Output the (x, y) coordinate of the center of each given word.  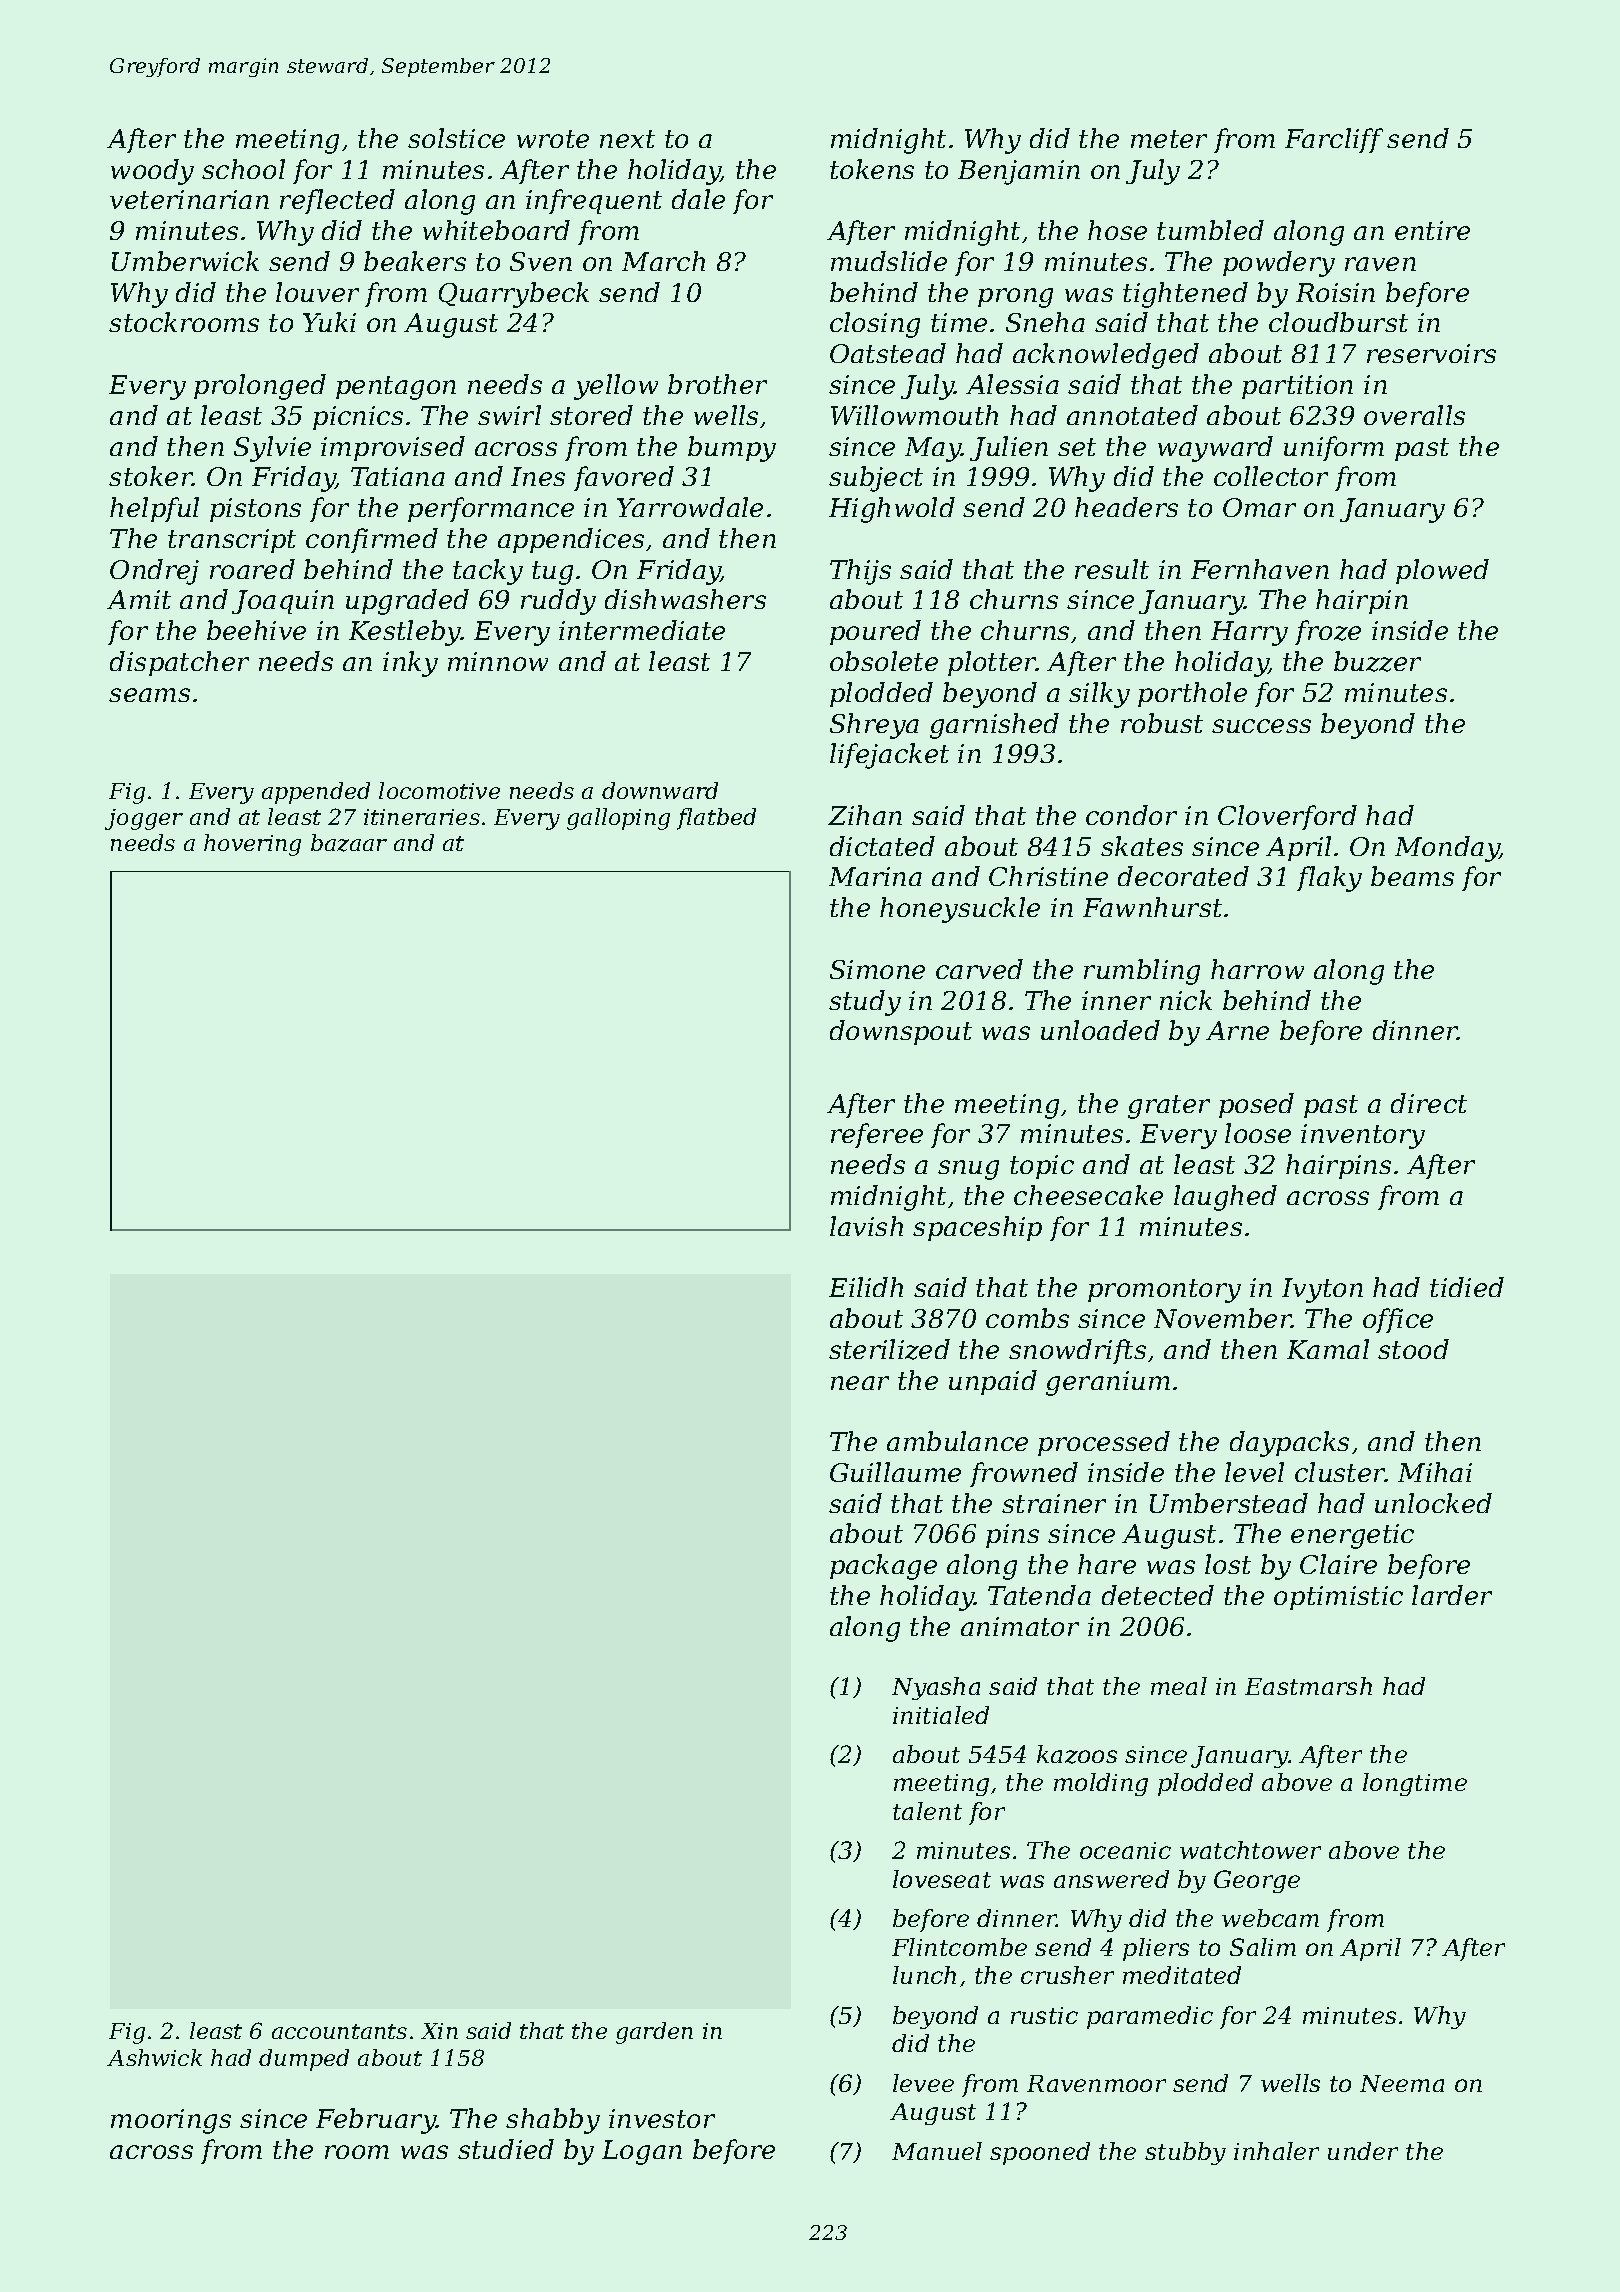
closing (875, 325)
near (860, 1383)
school (243, 169)
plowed (1442, 571)
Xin (439, 2031)
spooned (1040, 2153)
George (1257, 1881)
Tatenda (1039, 1595)
